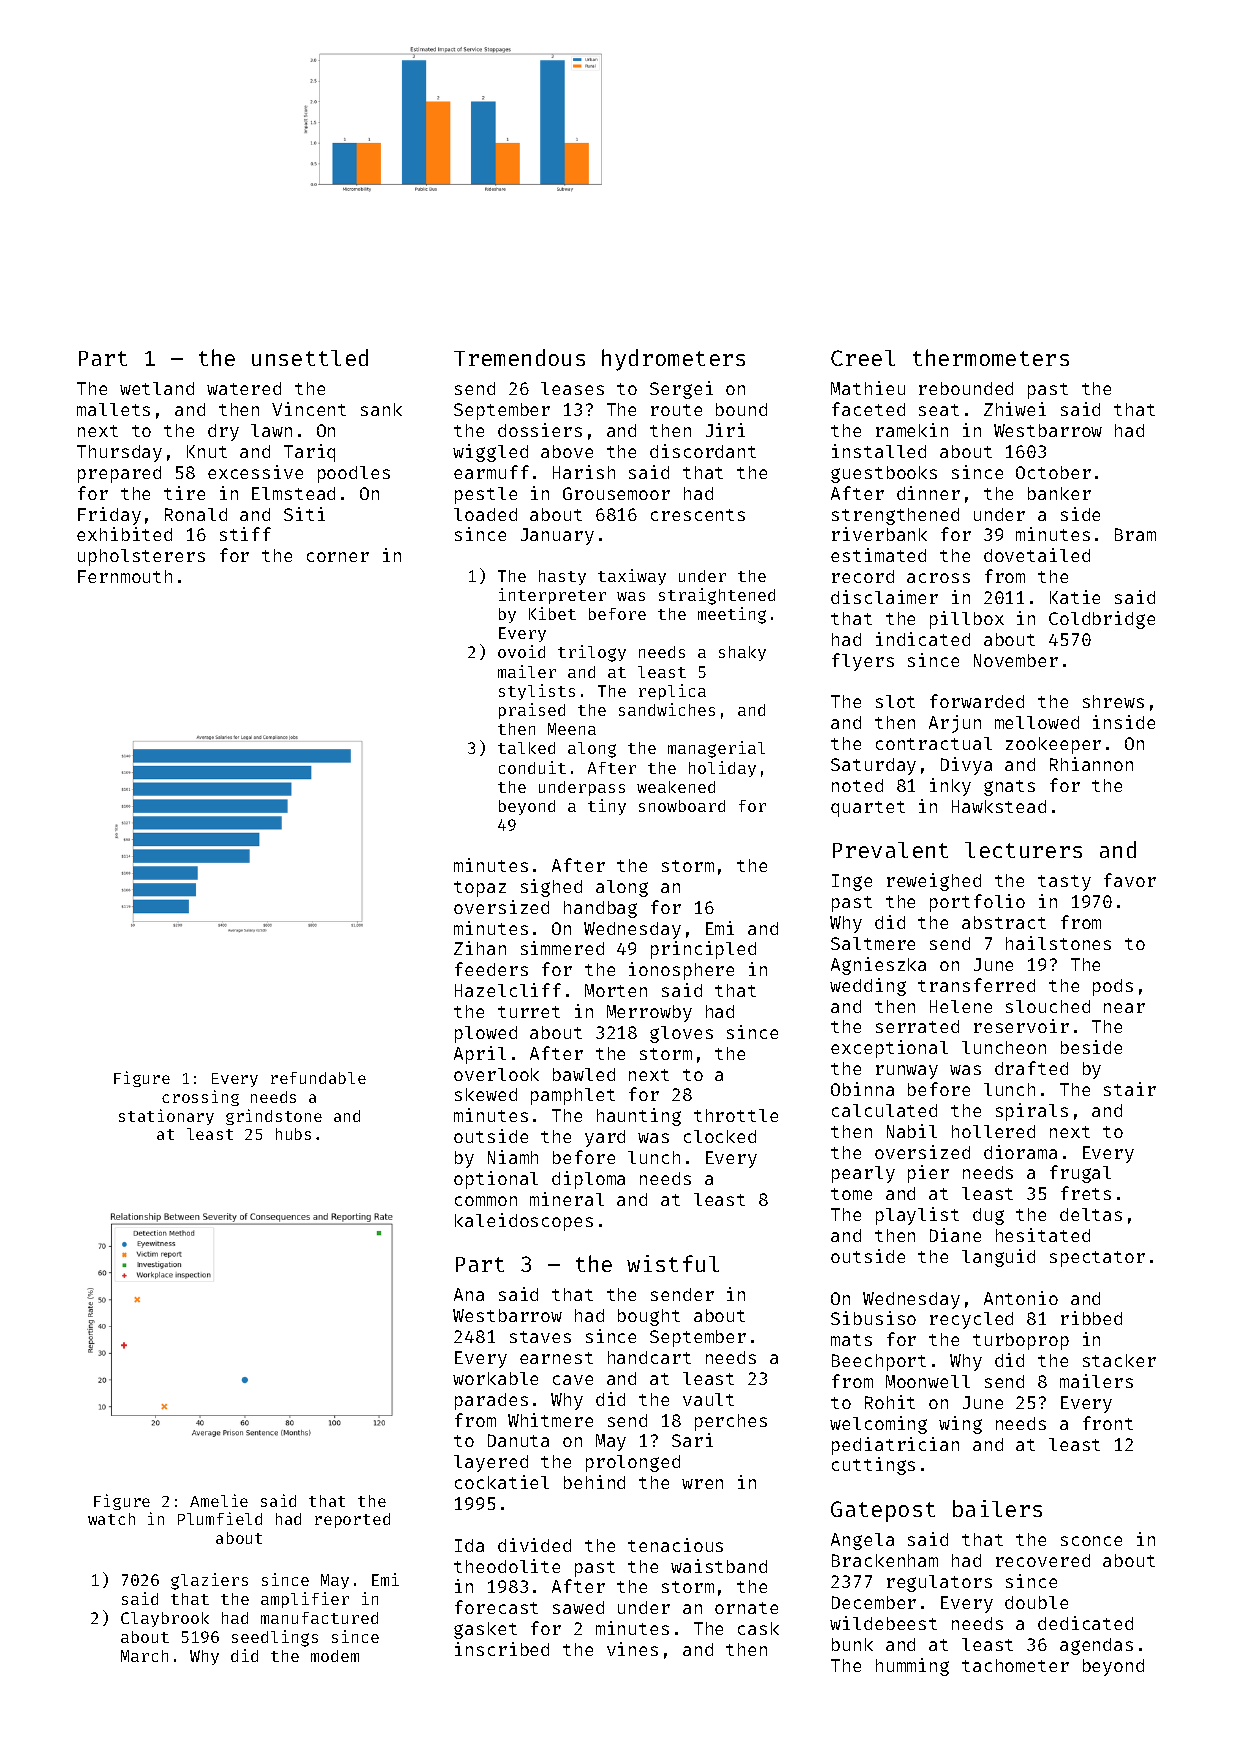 The width and height of the screenshot is (1234, 1745). Describe the element at coordinates (157, 388) in the screenshot. I see `wetland` at that location.
